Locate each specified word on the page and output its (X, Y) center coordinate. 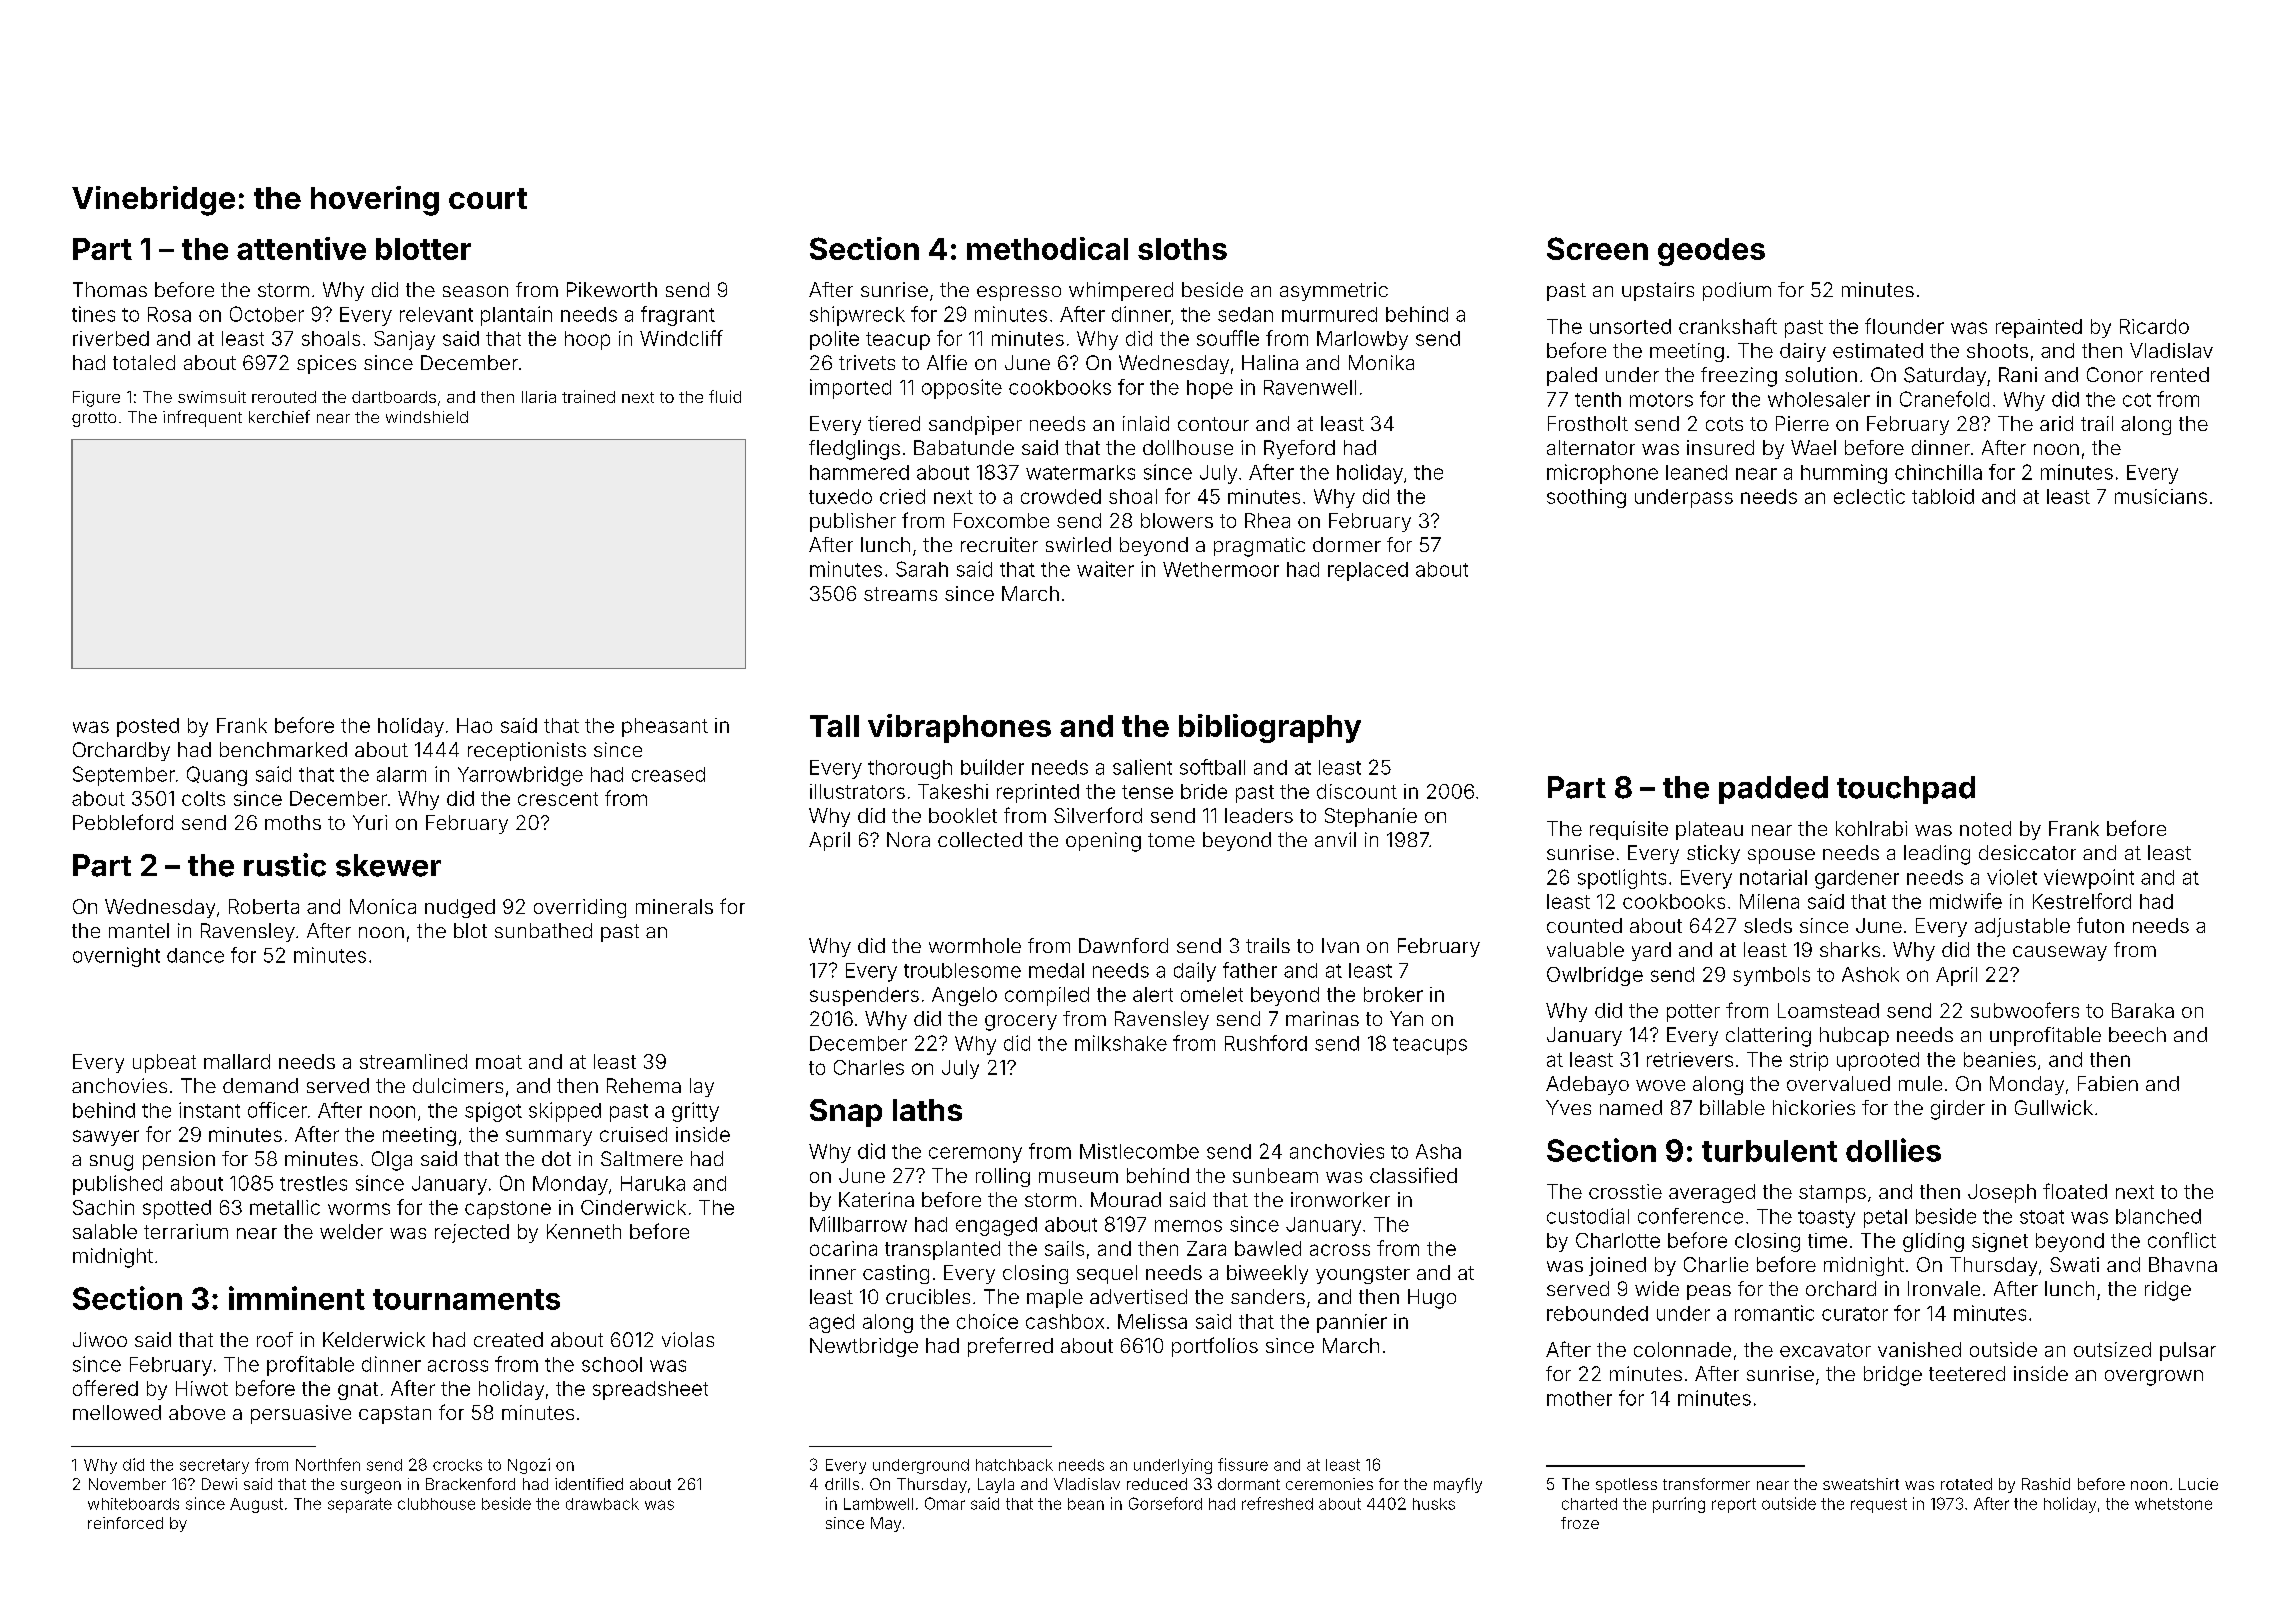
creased (668, 774)
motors (1661, 400)
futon (2100, 925)
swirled (1078, 544)
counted (1584, 925)
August (256, 1505)
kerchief (279, 416)
